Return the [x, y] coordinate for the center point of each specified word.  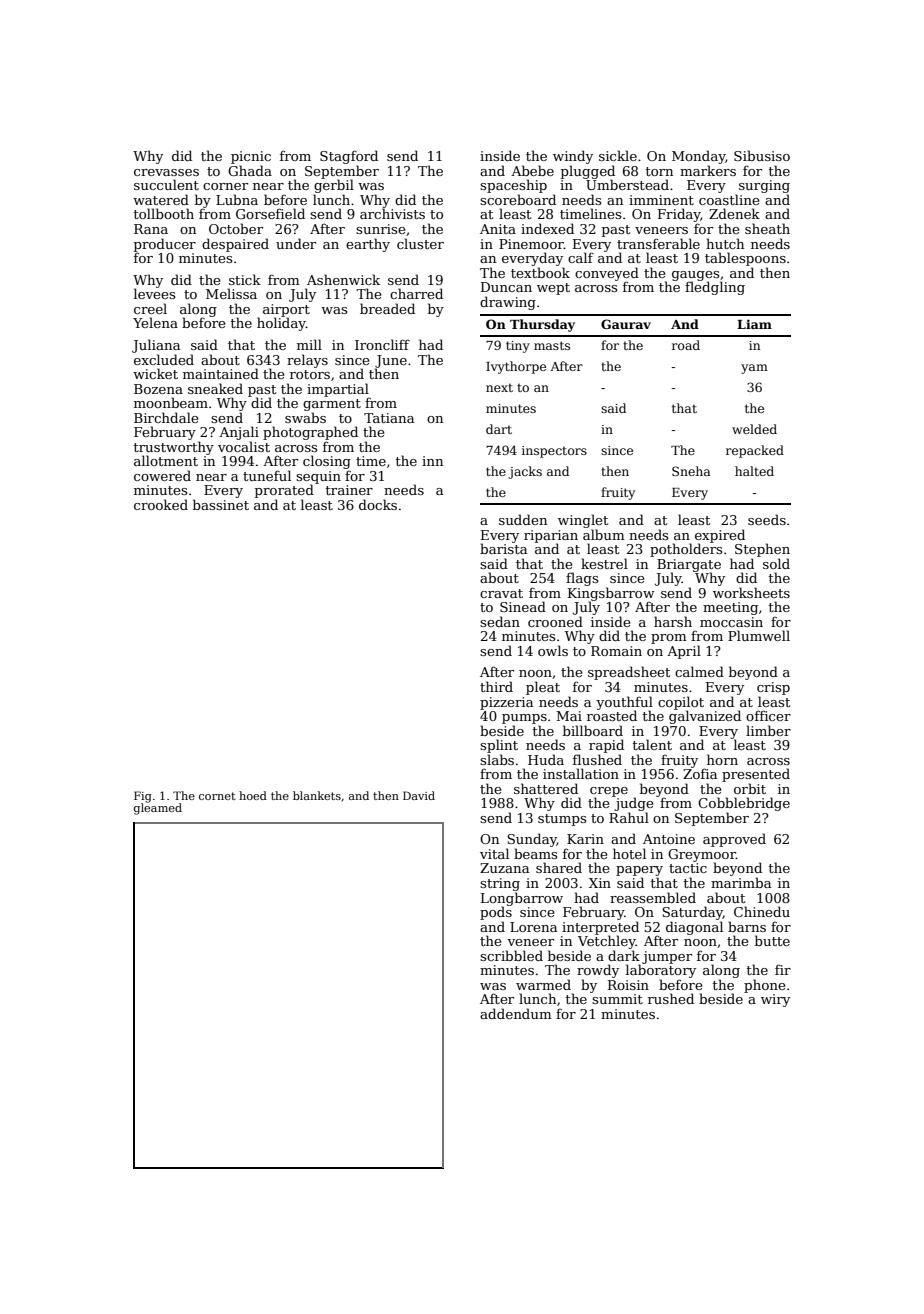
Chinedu [762, 911]
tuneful [267, 475]
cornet [217, 796]
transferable [658, 243]
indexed [547, 228]
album [604, 534]
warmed [543, 984]
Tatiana [389, 418]
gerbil [334, 186]
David [419, 795]
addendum [516, 1013]
